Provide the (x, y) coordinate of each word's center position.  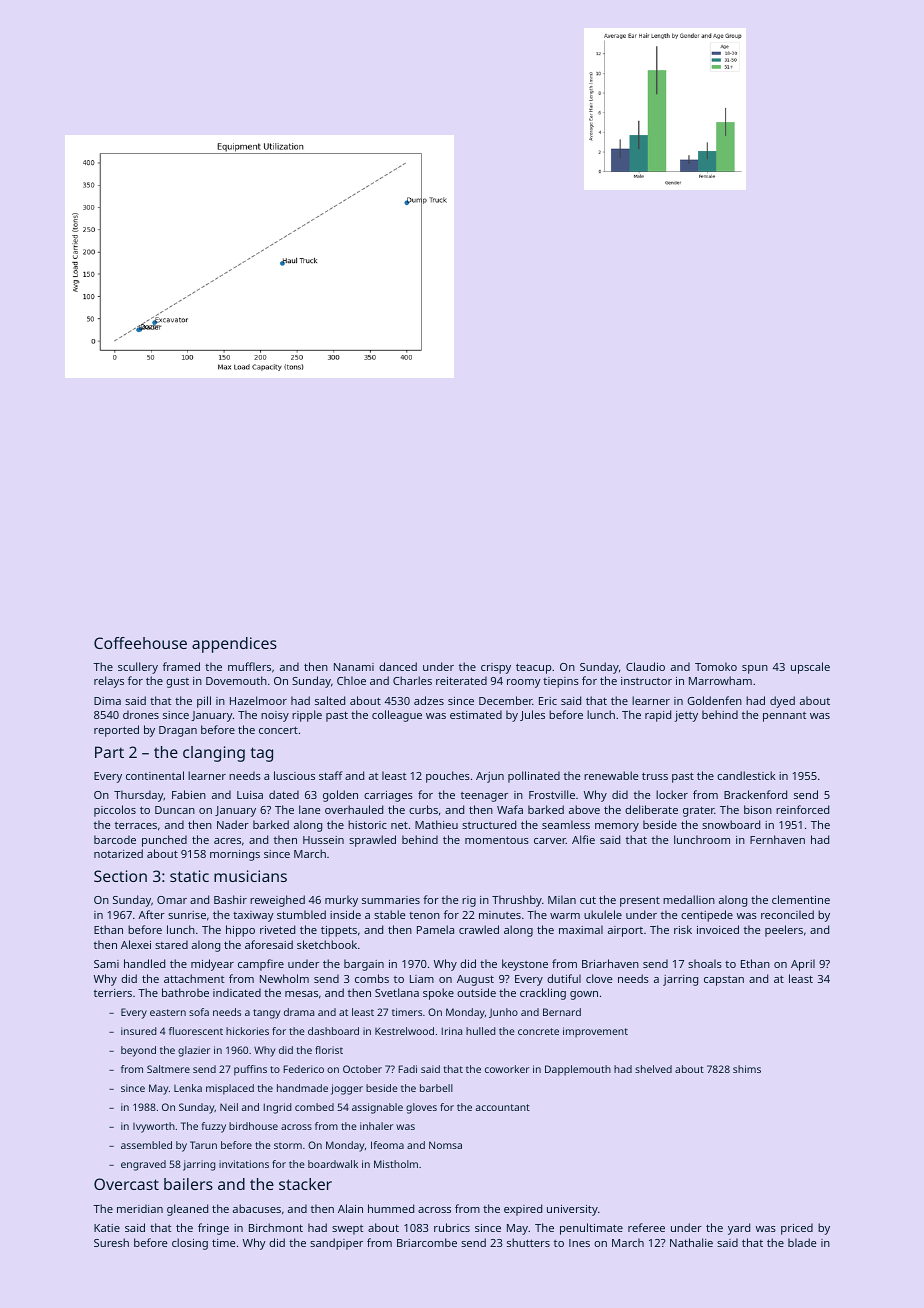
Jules (532, 715)
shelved (653, 1069)
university (572, 1210)
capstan (724, 981)
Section (120, 876)
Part (109, 752)
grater (698, 811)
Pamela (435, 929)
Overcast (126, 1184)
